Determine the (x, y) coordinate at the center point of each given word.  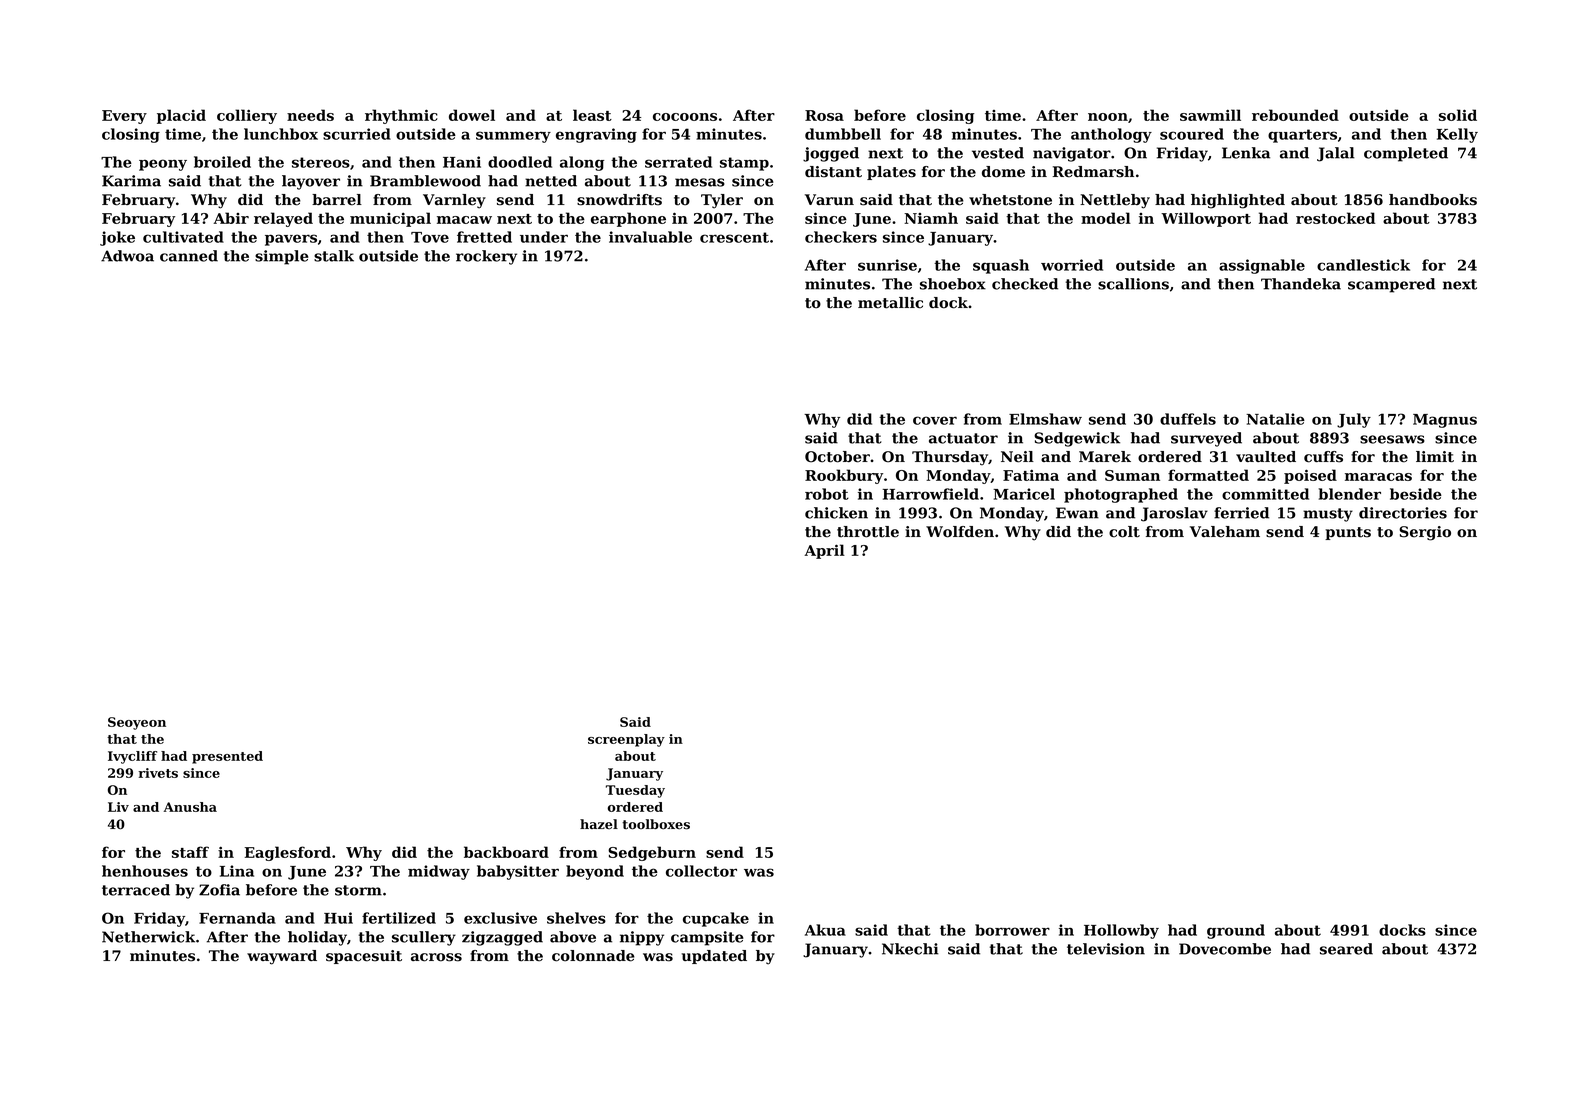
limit (1435, 457)
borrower (1012, 930)
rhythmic (401, 116)
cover (935, 420)
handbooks (1433, 200)
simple (282, 257)
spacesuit (364, 957)
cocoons (685, 117)
